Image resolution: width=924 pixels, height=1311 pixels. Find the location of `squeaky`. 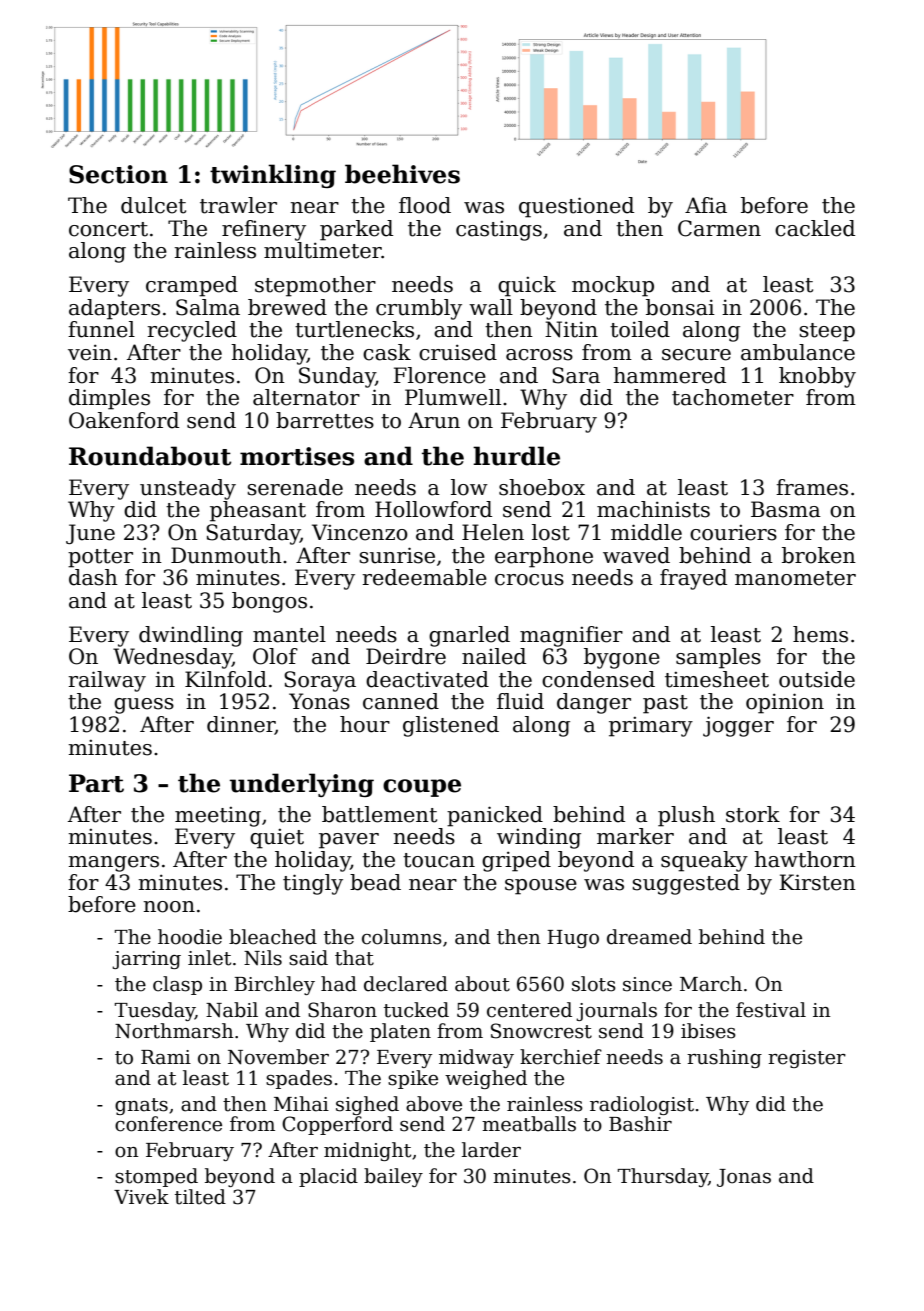

squeaky is located at coordinates (704, 861).
